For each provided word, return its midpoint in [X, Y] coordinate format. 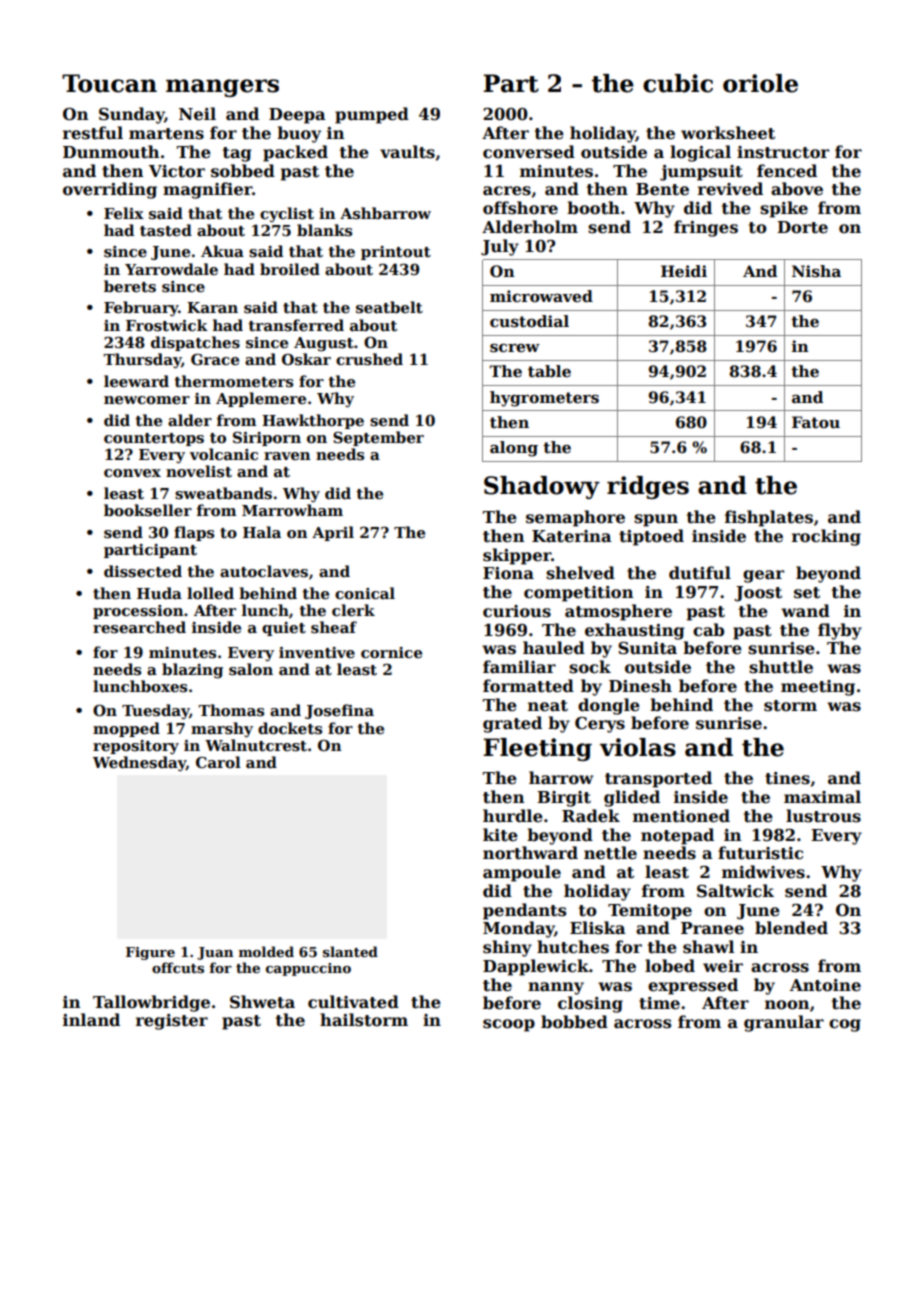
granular [784, 1023]
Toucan [109, 83]
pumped [372, 115]
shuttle [781, 667]
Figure [150, 953]
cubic [678, 83]
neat [548, 706]
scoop [509, 1025]
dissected [143, 571]
